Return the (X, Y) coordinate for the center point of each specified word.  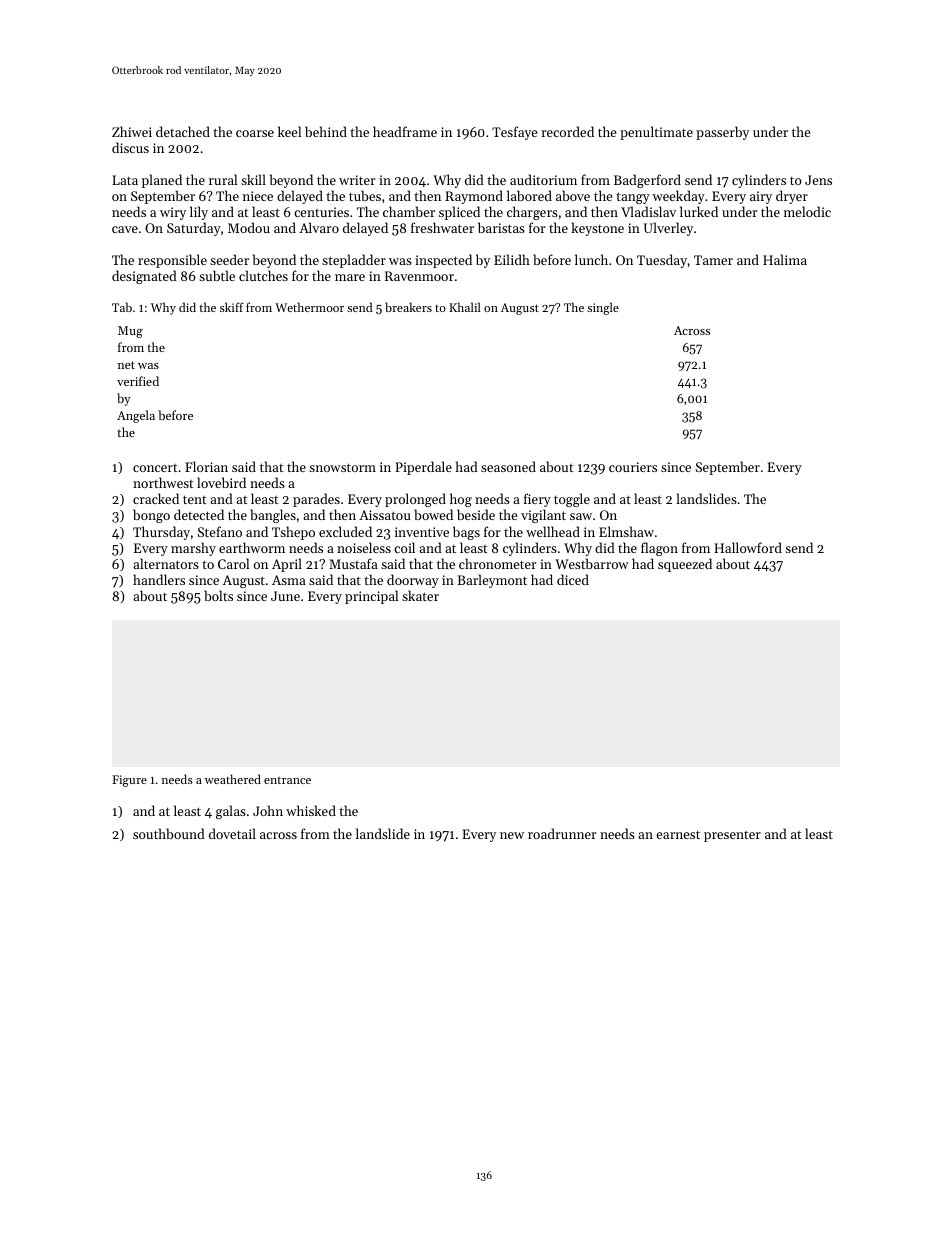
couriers (633, 467)
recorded (567, 131)
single (603, 308)
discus (130, 147)
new (512, 835)
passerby (722, 133)
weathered (233, 779)
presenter (732, 836)
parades (316, 500)
